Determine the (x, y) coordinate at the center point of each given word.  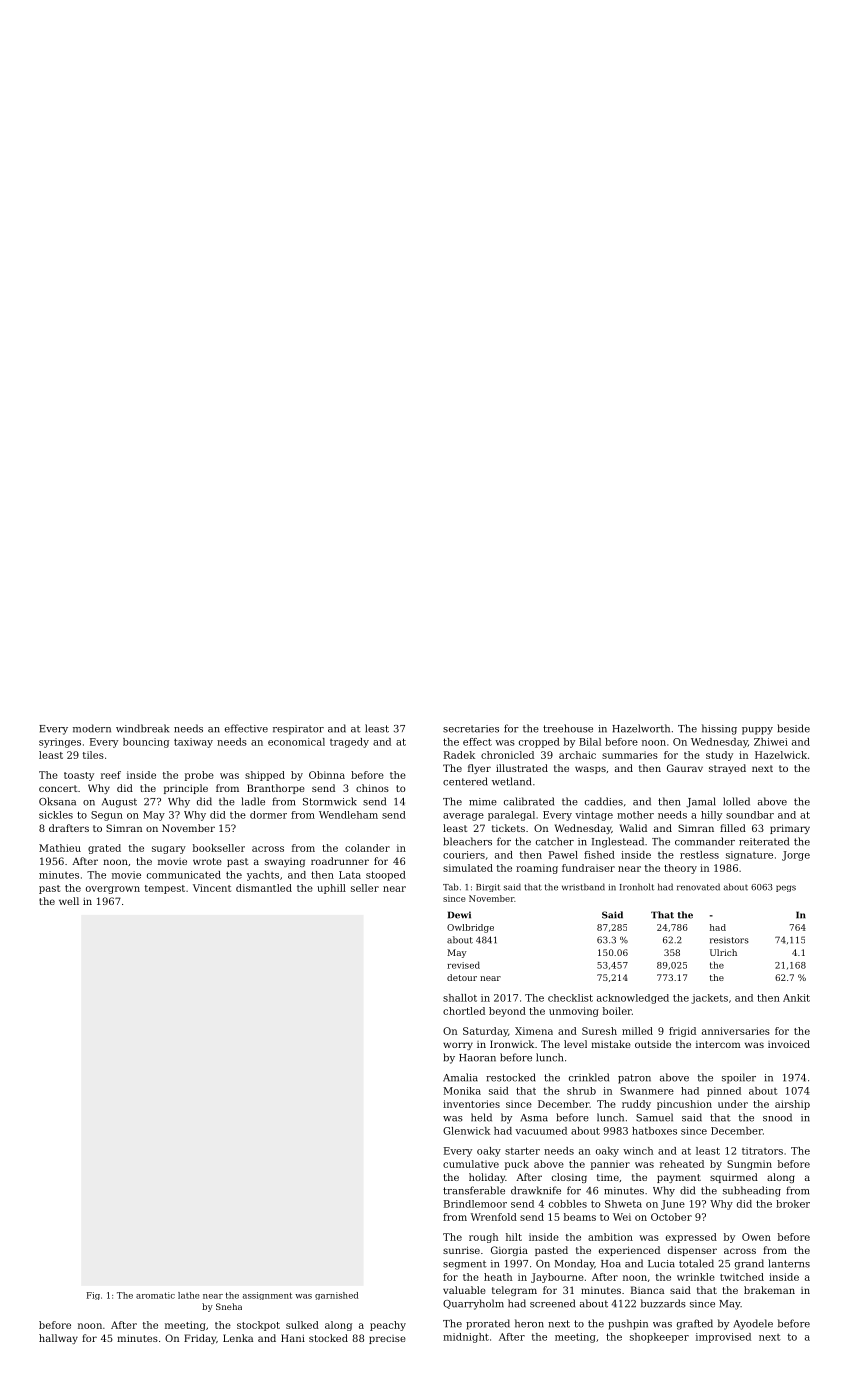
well (69, 901)
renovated (698, 887)
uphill (331, 889)
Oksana (57, 801)
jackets (709, 999)
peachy (388, 1326)
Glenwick (466, 1131)
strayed (727, 769)
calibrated (529, 801)
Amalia (460, 1077)
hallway (58, 1339)
